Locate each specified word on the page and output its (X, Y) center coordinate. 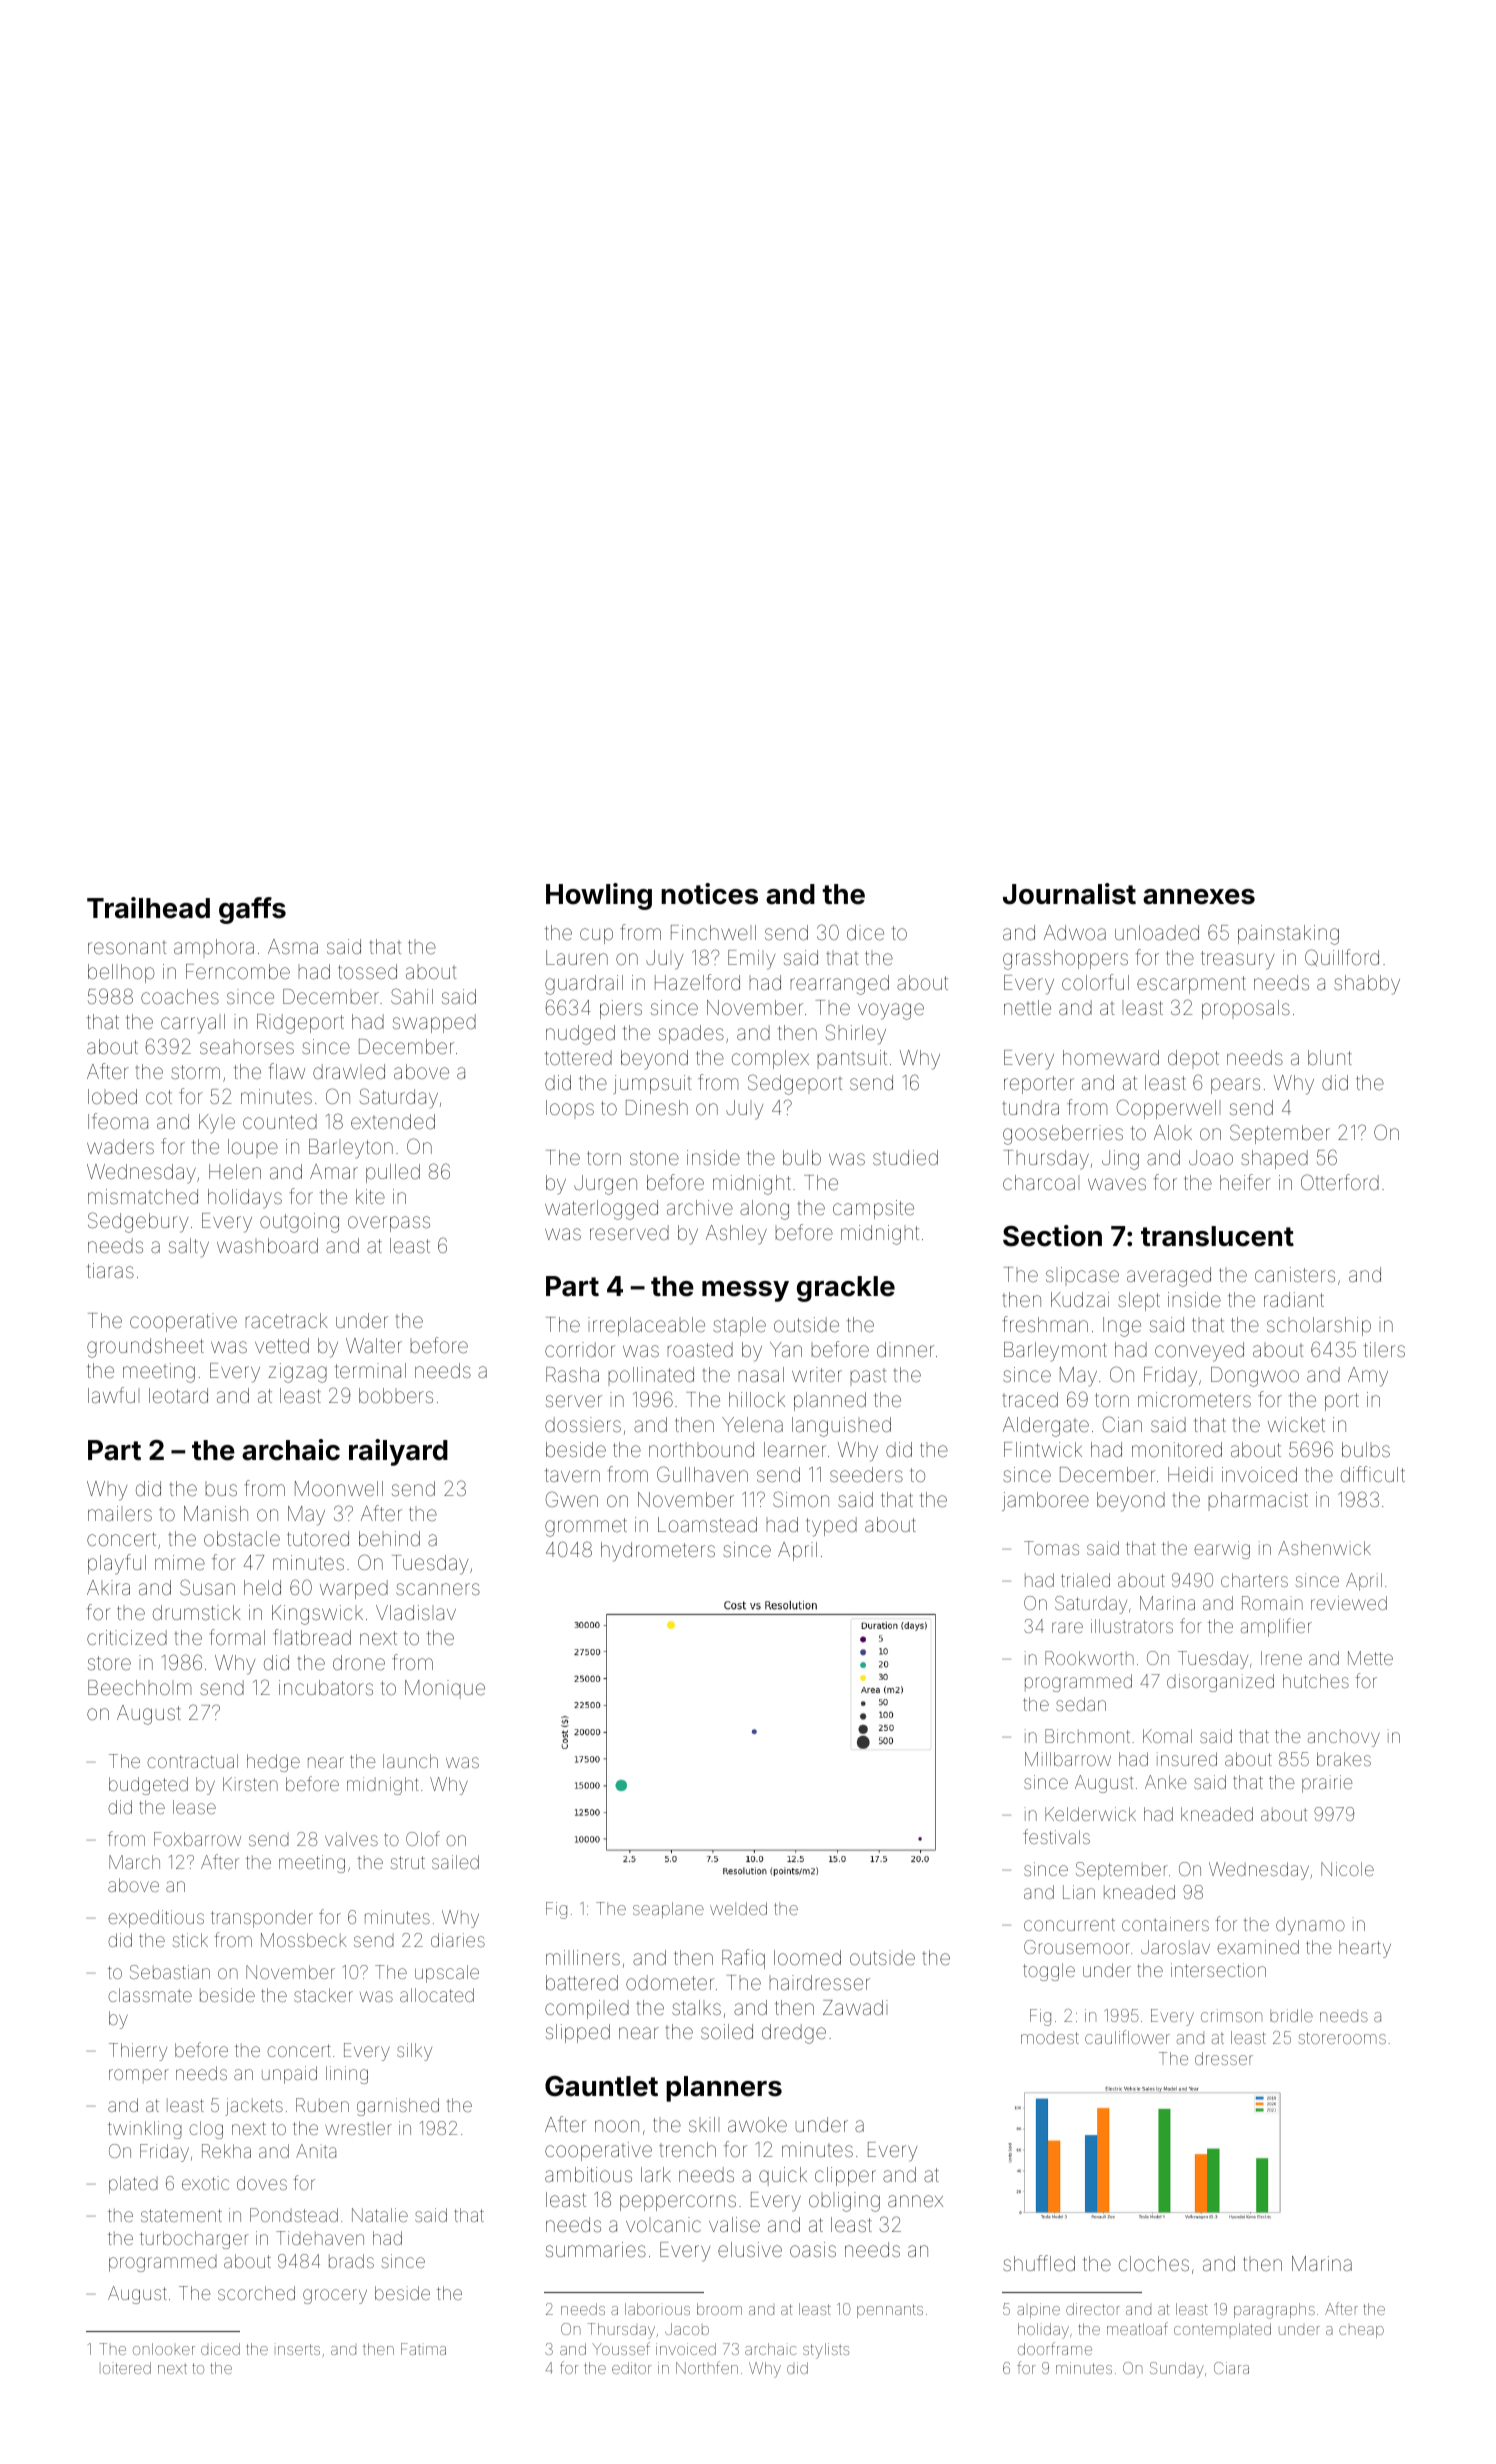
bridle (1291, 2015)
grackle (846, 1289)
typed (831, 1527)
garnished (398, 2107)
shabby (1367, 985)
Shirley (856, 1034)
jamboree (1045, 1501)
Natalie (380, 2215)
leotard (178, 1395)
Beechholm (139, 1687)
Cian (1122, 1424)
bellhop (121, 973)
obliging (844, 2202)
